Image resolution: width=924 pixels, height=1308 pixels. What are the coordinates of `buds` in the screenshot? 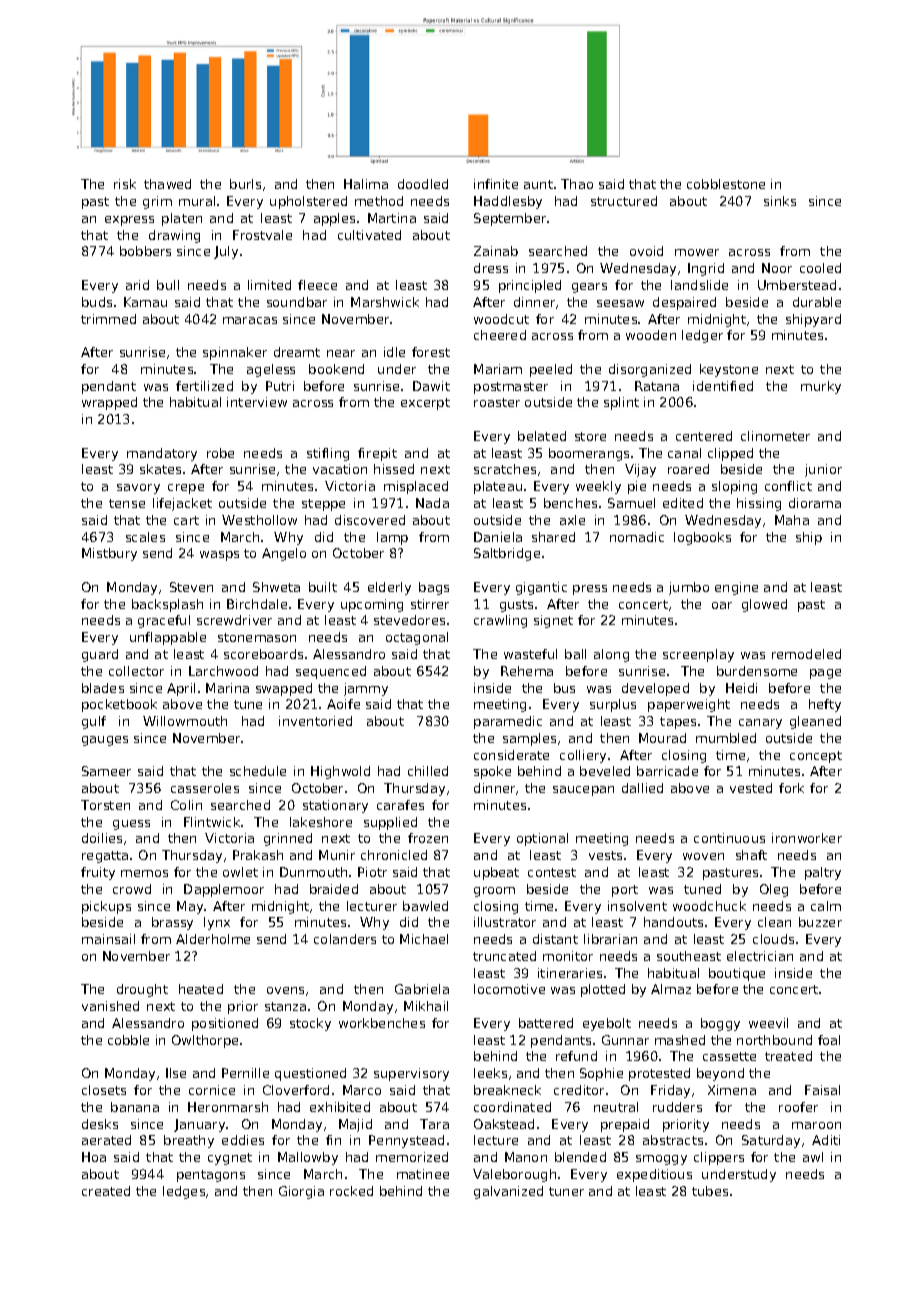 It's located at (97, 302).
